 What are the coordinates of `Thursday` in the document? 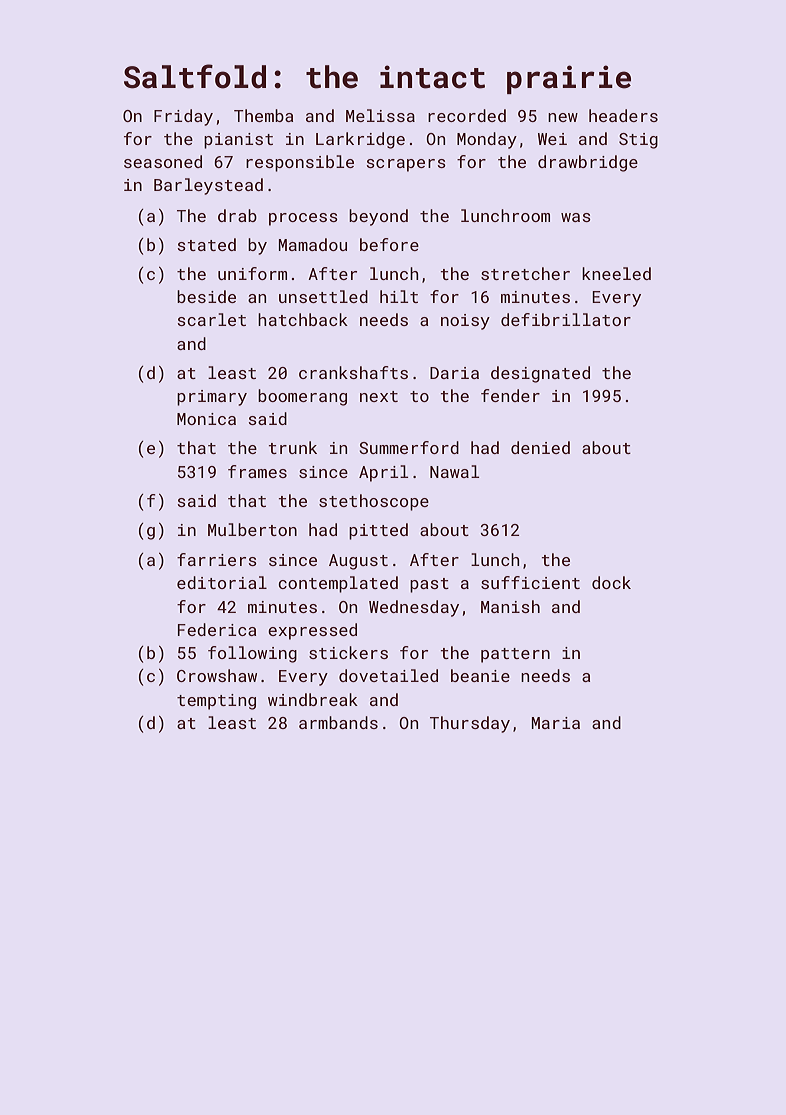 It's located at (470, 724).
